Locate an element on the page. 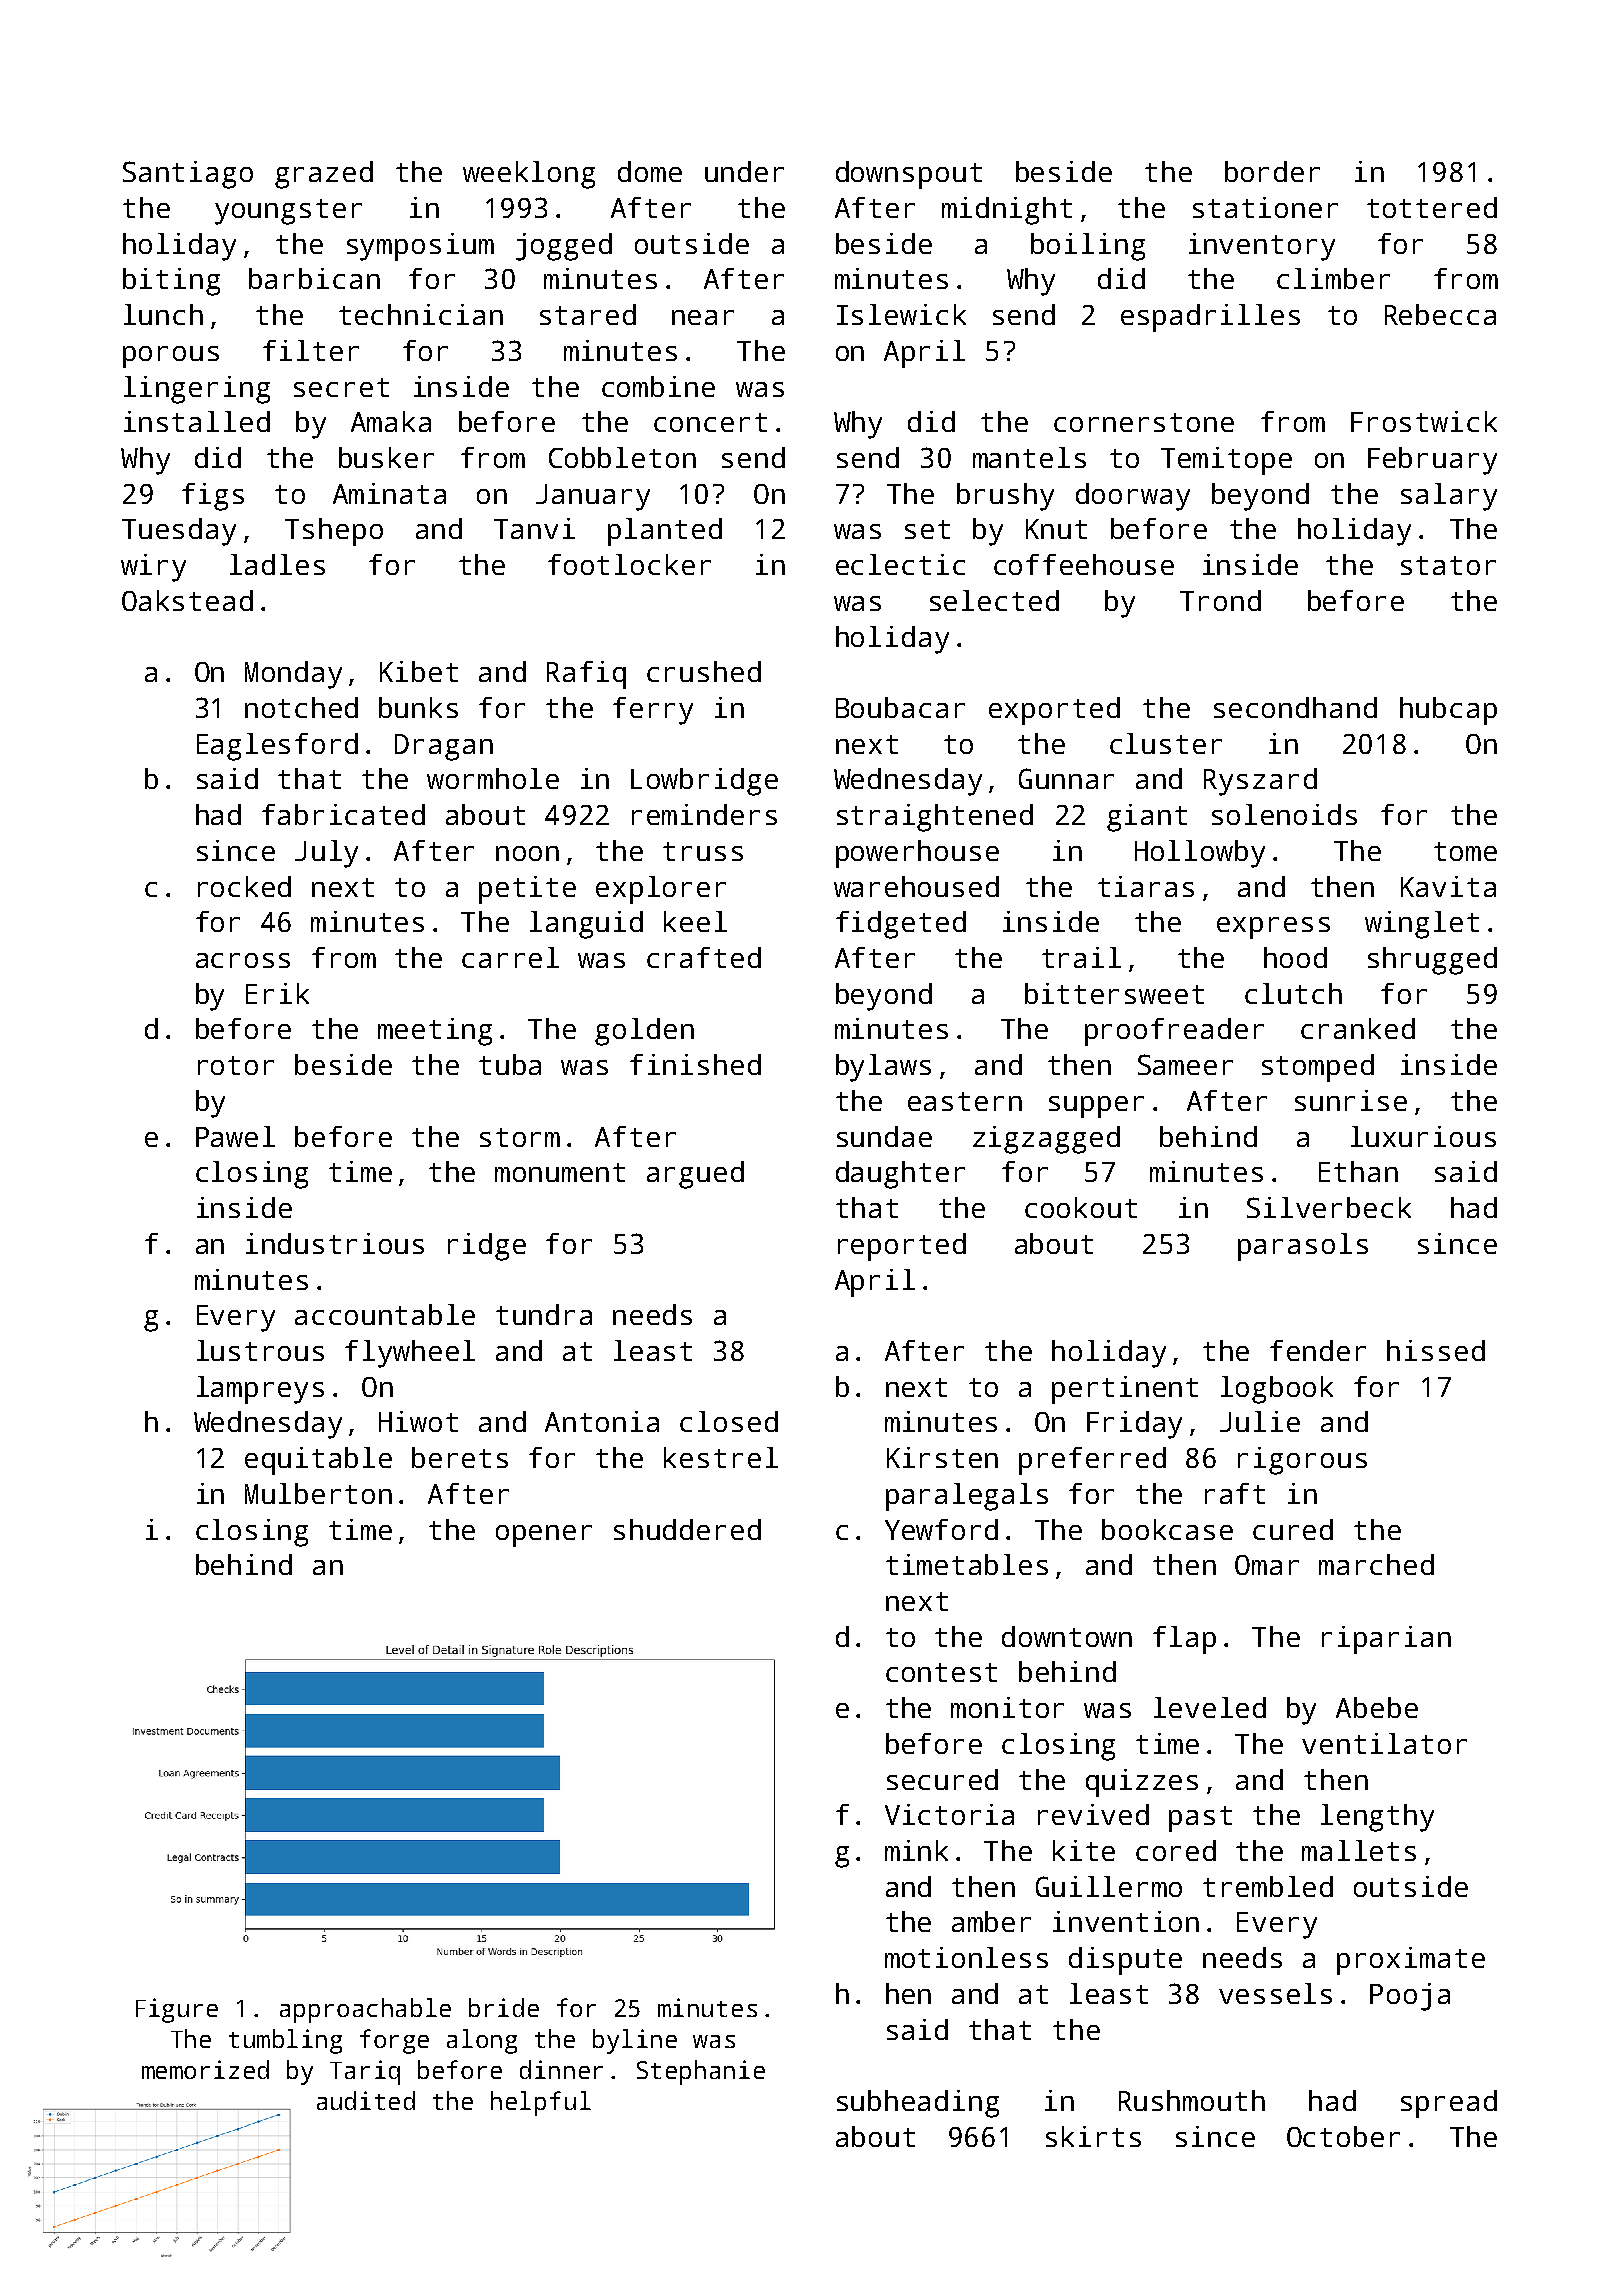  Santiago is located at coordinates (188, 175).
